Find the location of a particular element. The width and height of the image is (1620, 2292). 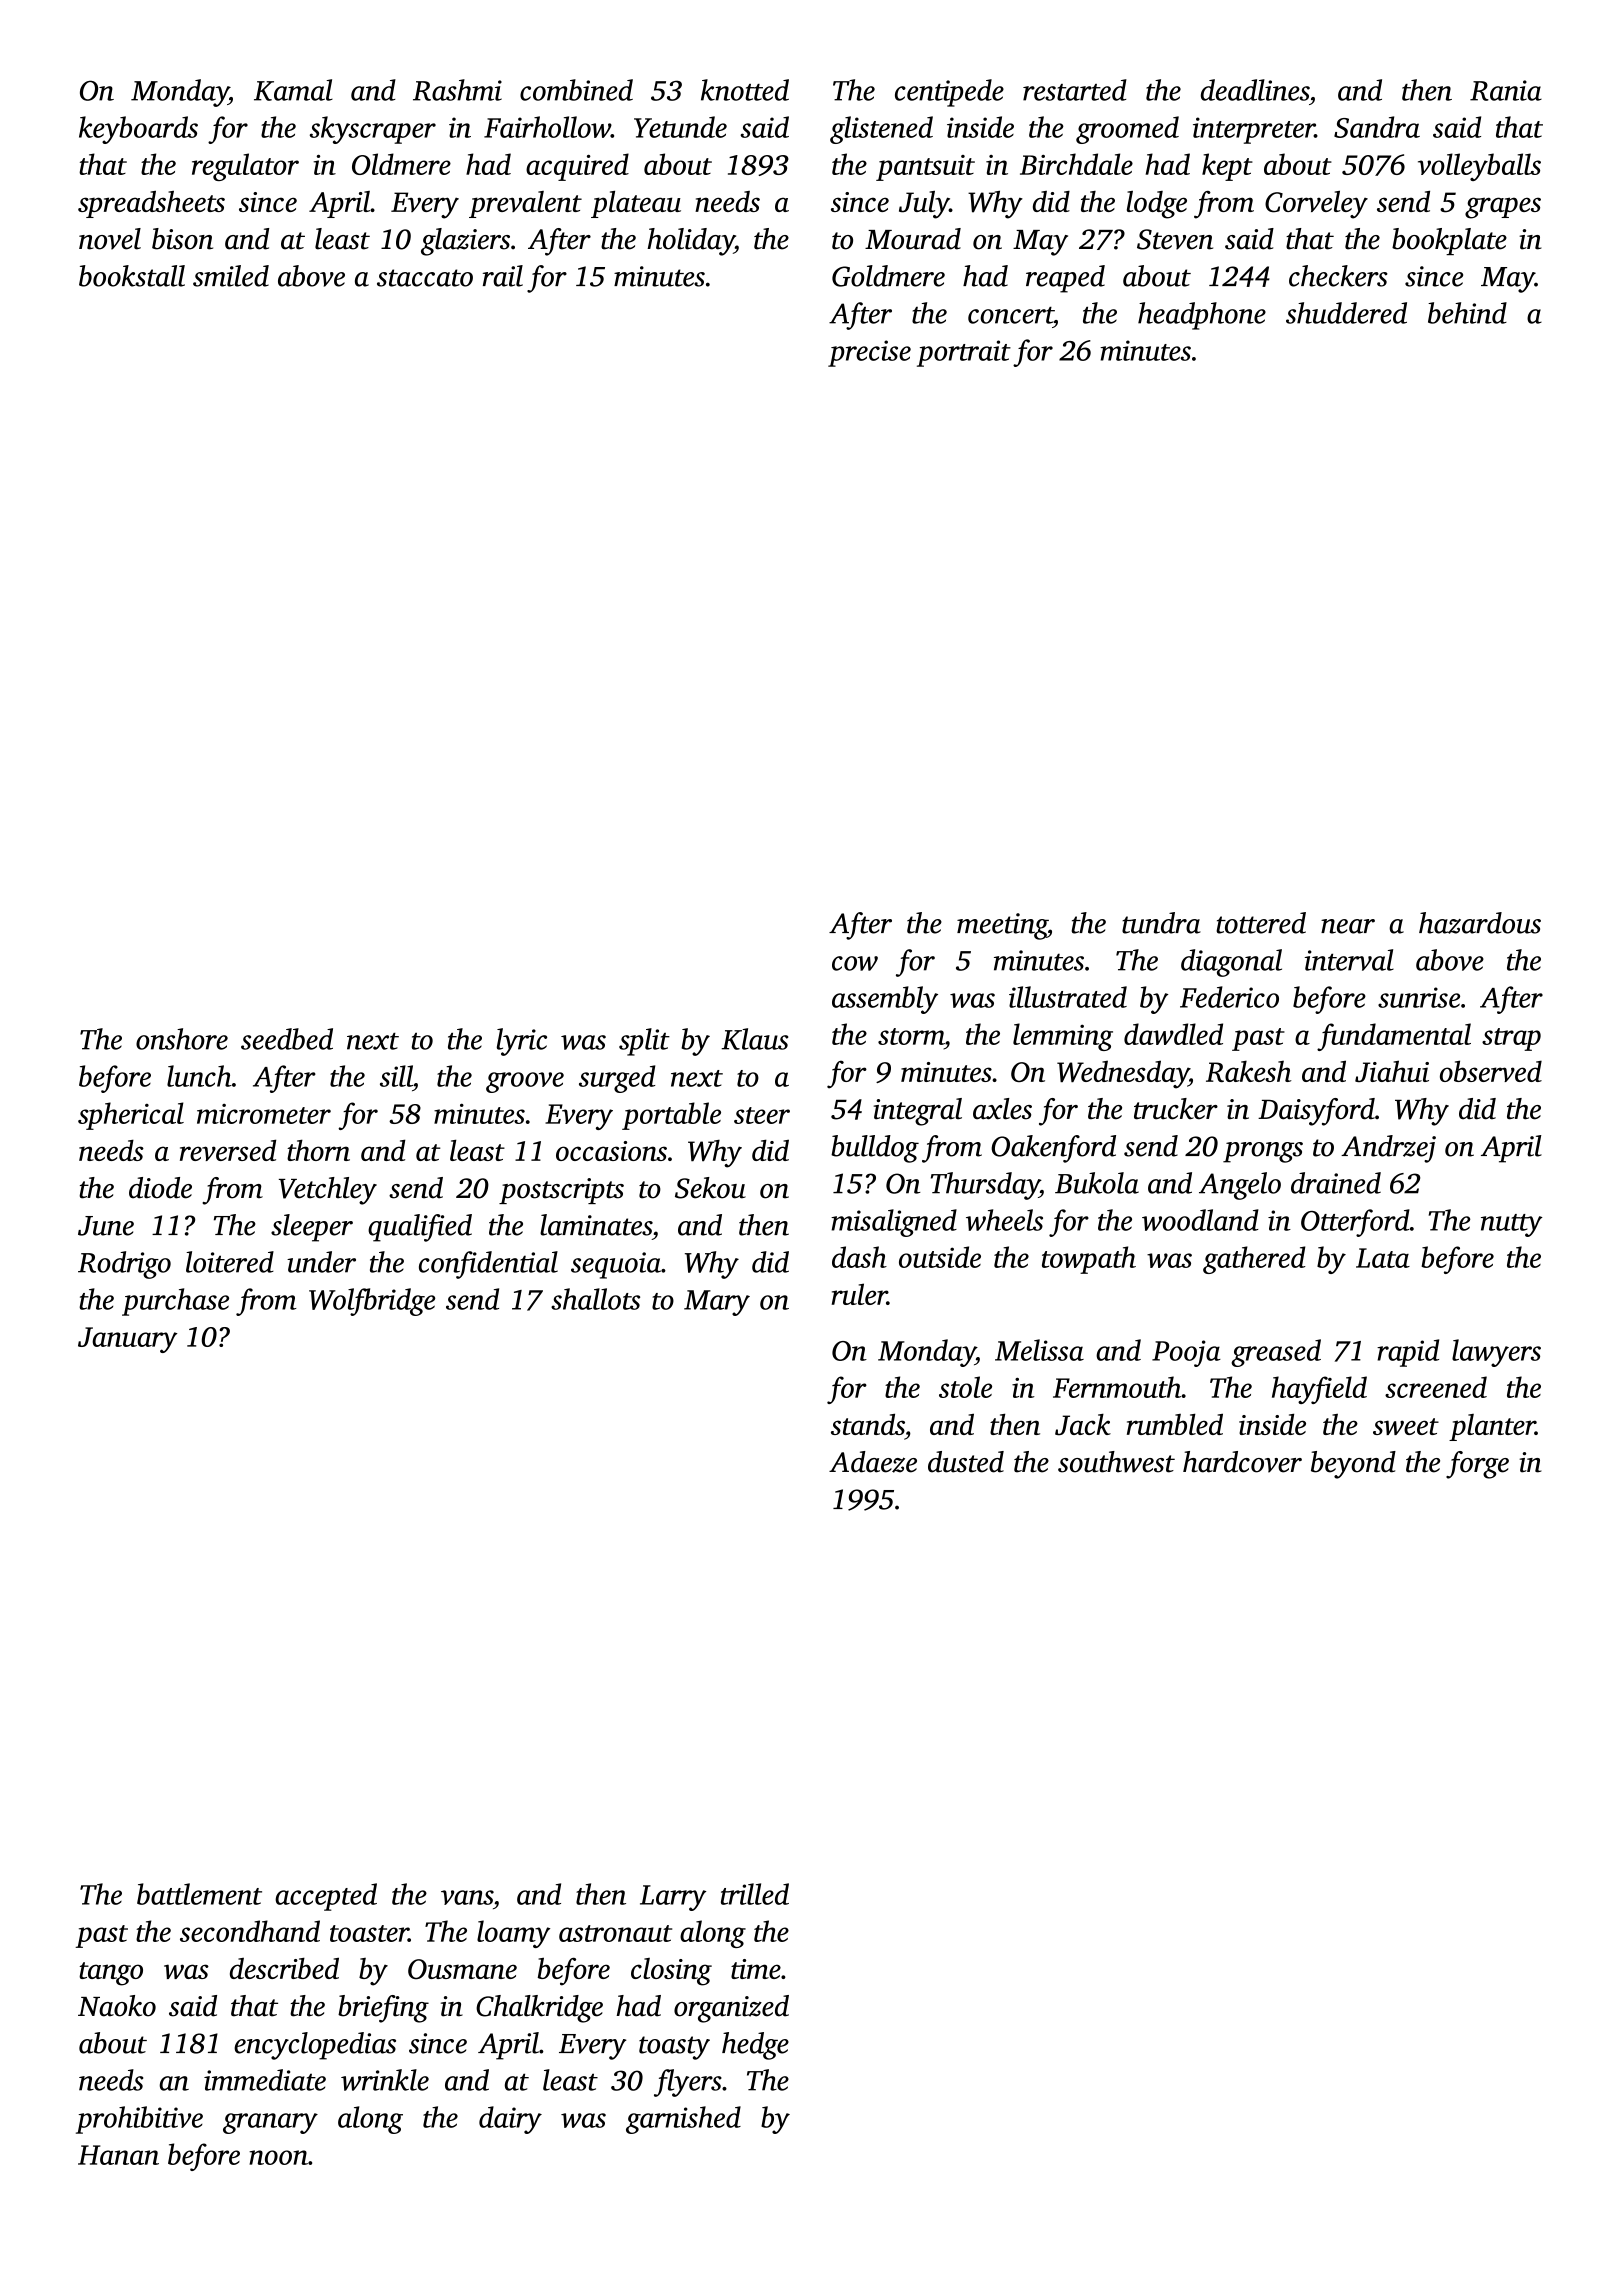

Rania is located at coordinates (1506, 90).
